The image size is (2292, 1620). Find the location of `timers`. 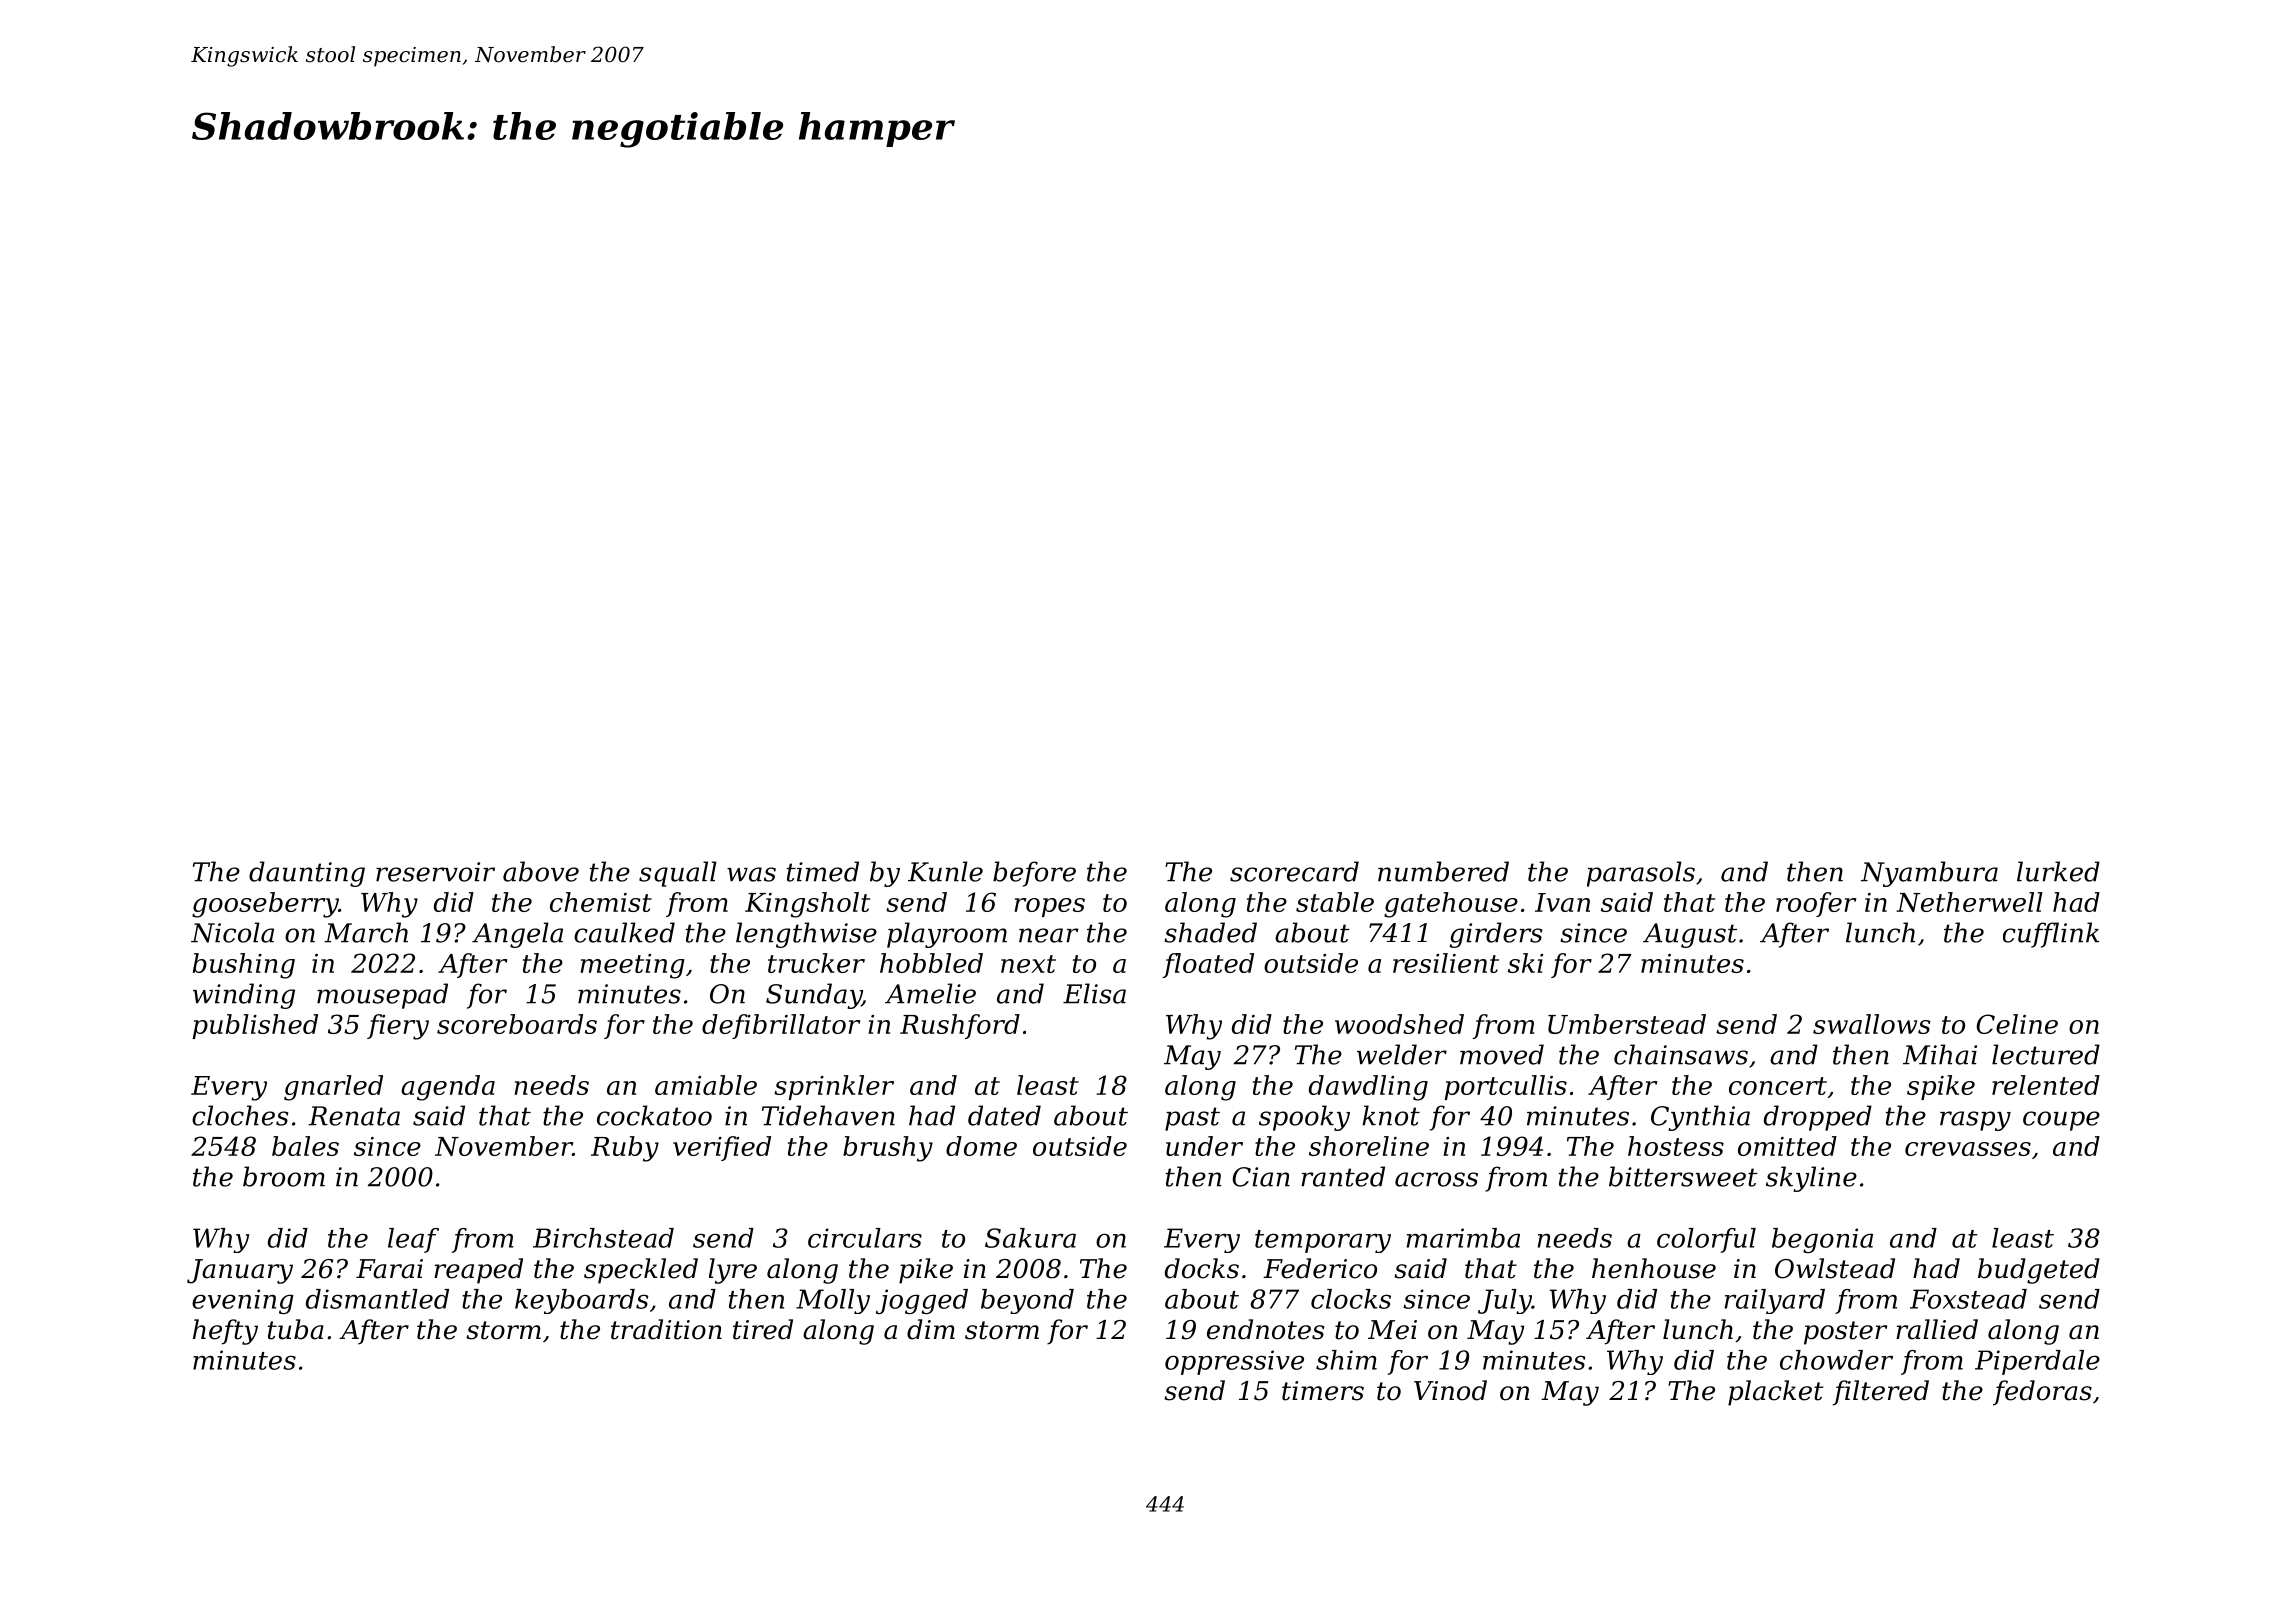

timers is located at coordinates (1323, 1391).
